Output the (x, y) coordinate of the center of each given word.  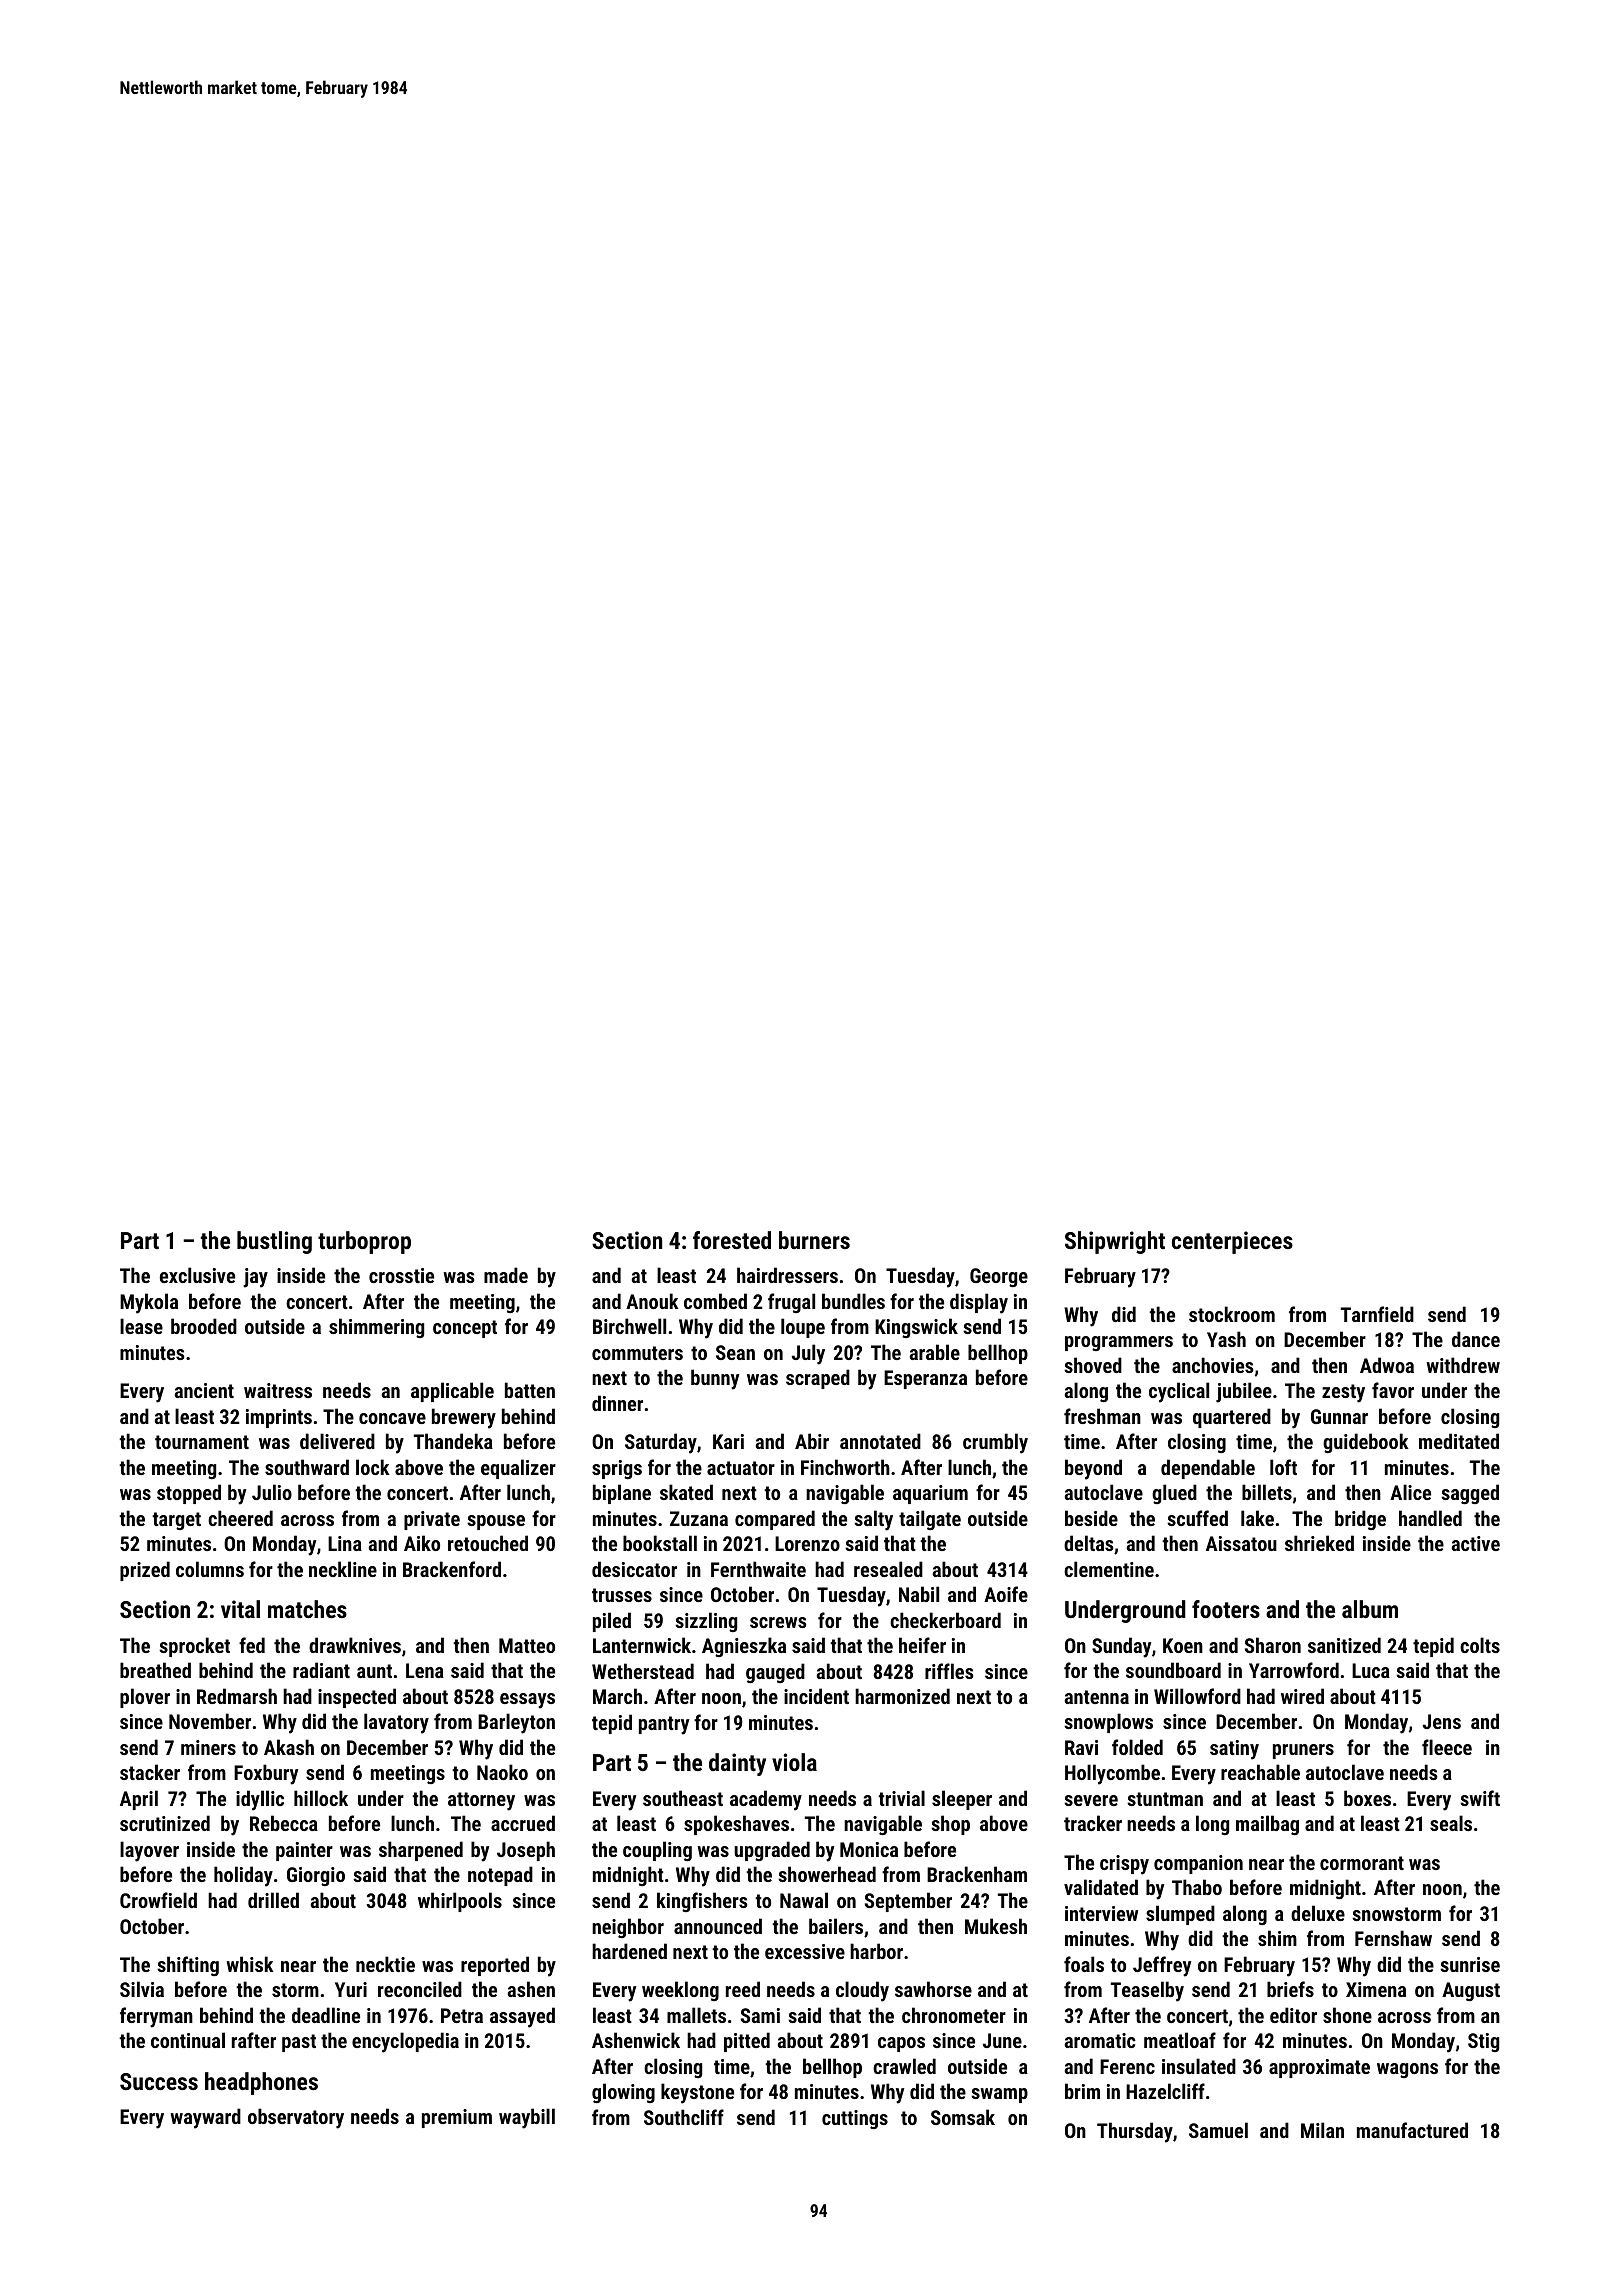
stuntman (1165, 1799)
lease (141, 1326)
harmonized (902, 1696)
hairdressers (787, 1275)
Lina (345, 1543)
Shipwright (1115, 1242)
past (299, 2043)
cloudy (862, 1991)
